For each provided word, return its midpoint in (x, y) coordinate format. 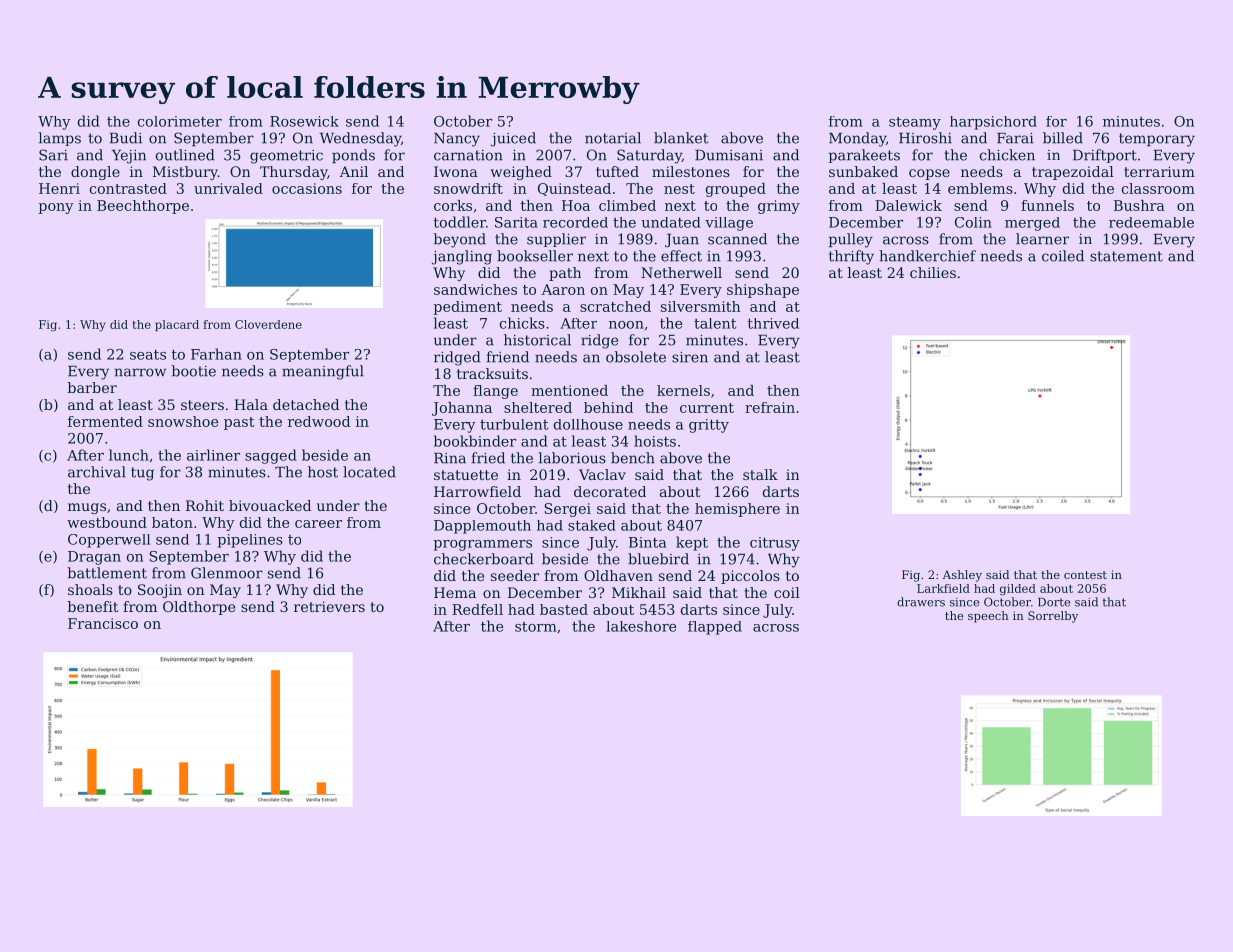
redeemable (1151, 222)
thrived (773, 323)
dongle (95, 173)
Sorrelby (1053, 617)
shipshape (763, 291)
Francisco (103, 623)
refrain (770, 407)
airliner (213, 455)
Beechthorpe (143, 207)
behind (608, 407)
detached (306, 404)
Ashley (962, 576)
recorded (575, 222)
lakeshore (641, 626)
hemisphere (737, 510)
